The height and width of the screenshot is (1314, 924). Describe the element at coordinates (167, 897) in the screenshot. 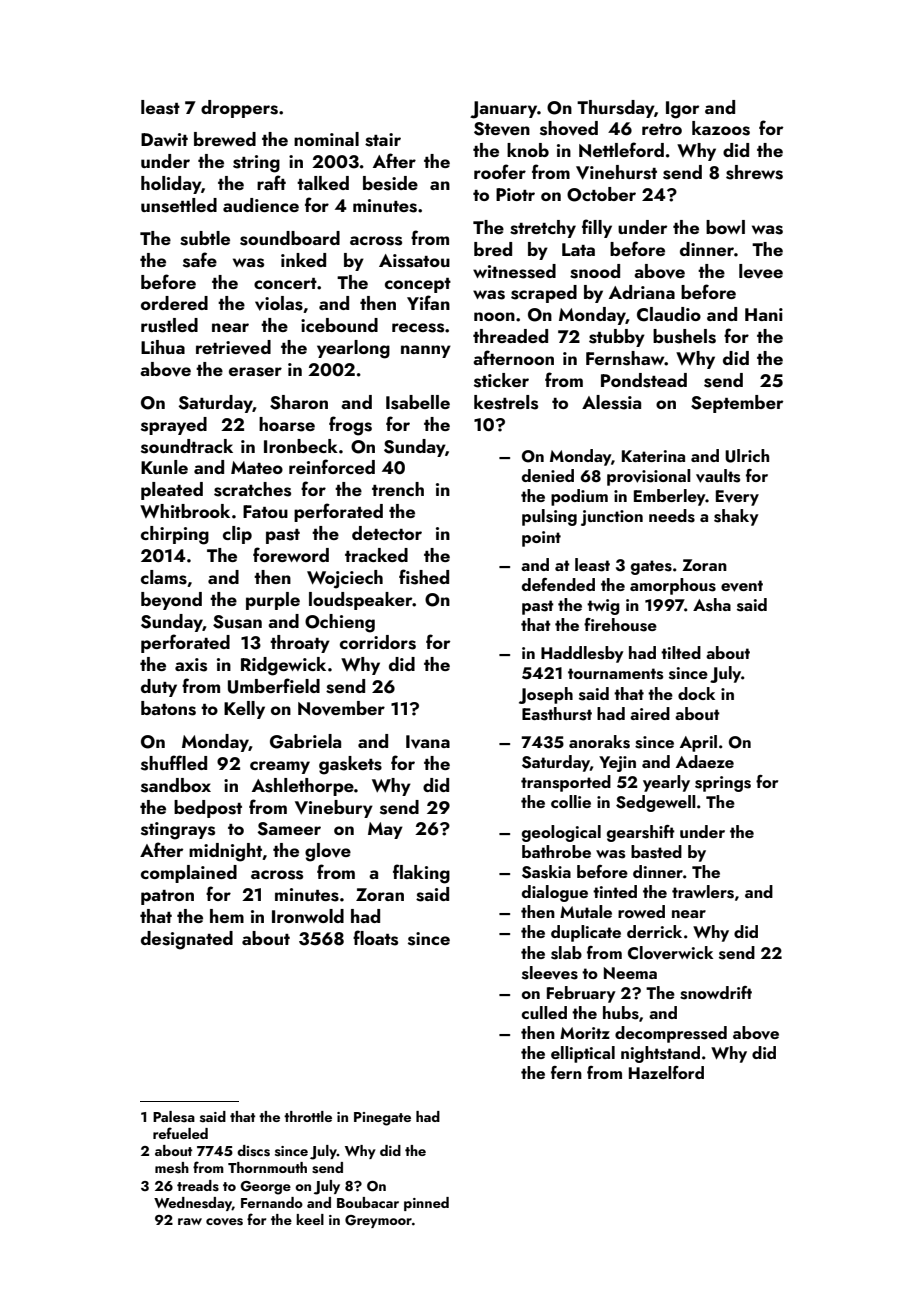

I see `patron` at that location.
